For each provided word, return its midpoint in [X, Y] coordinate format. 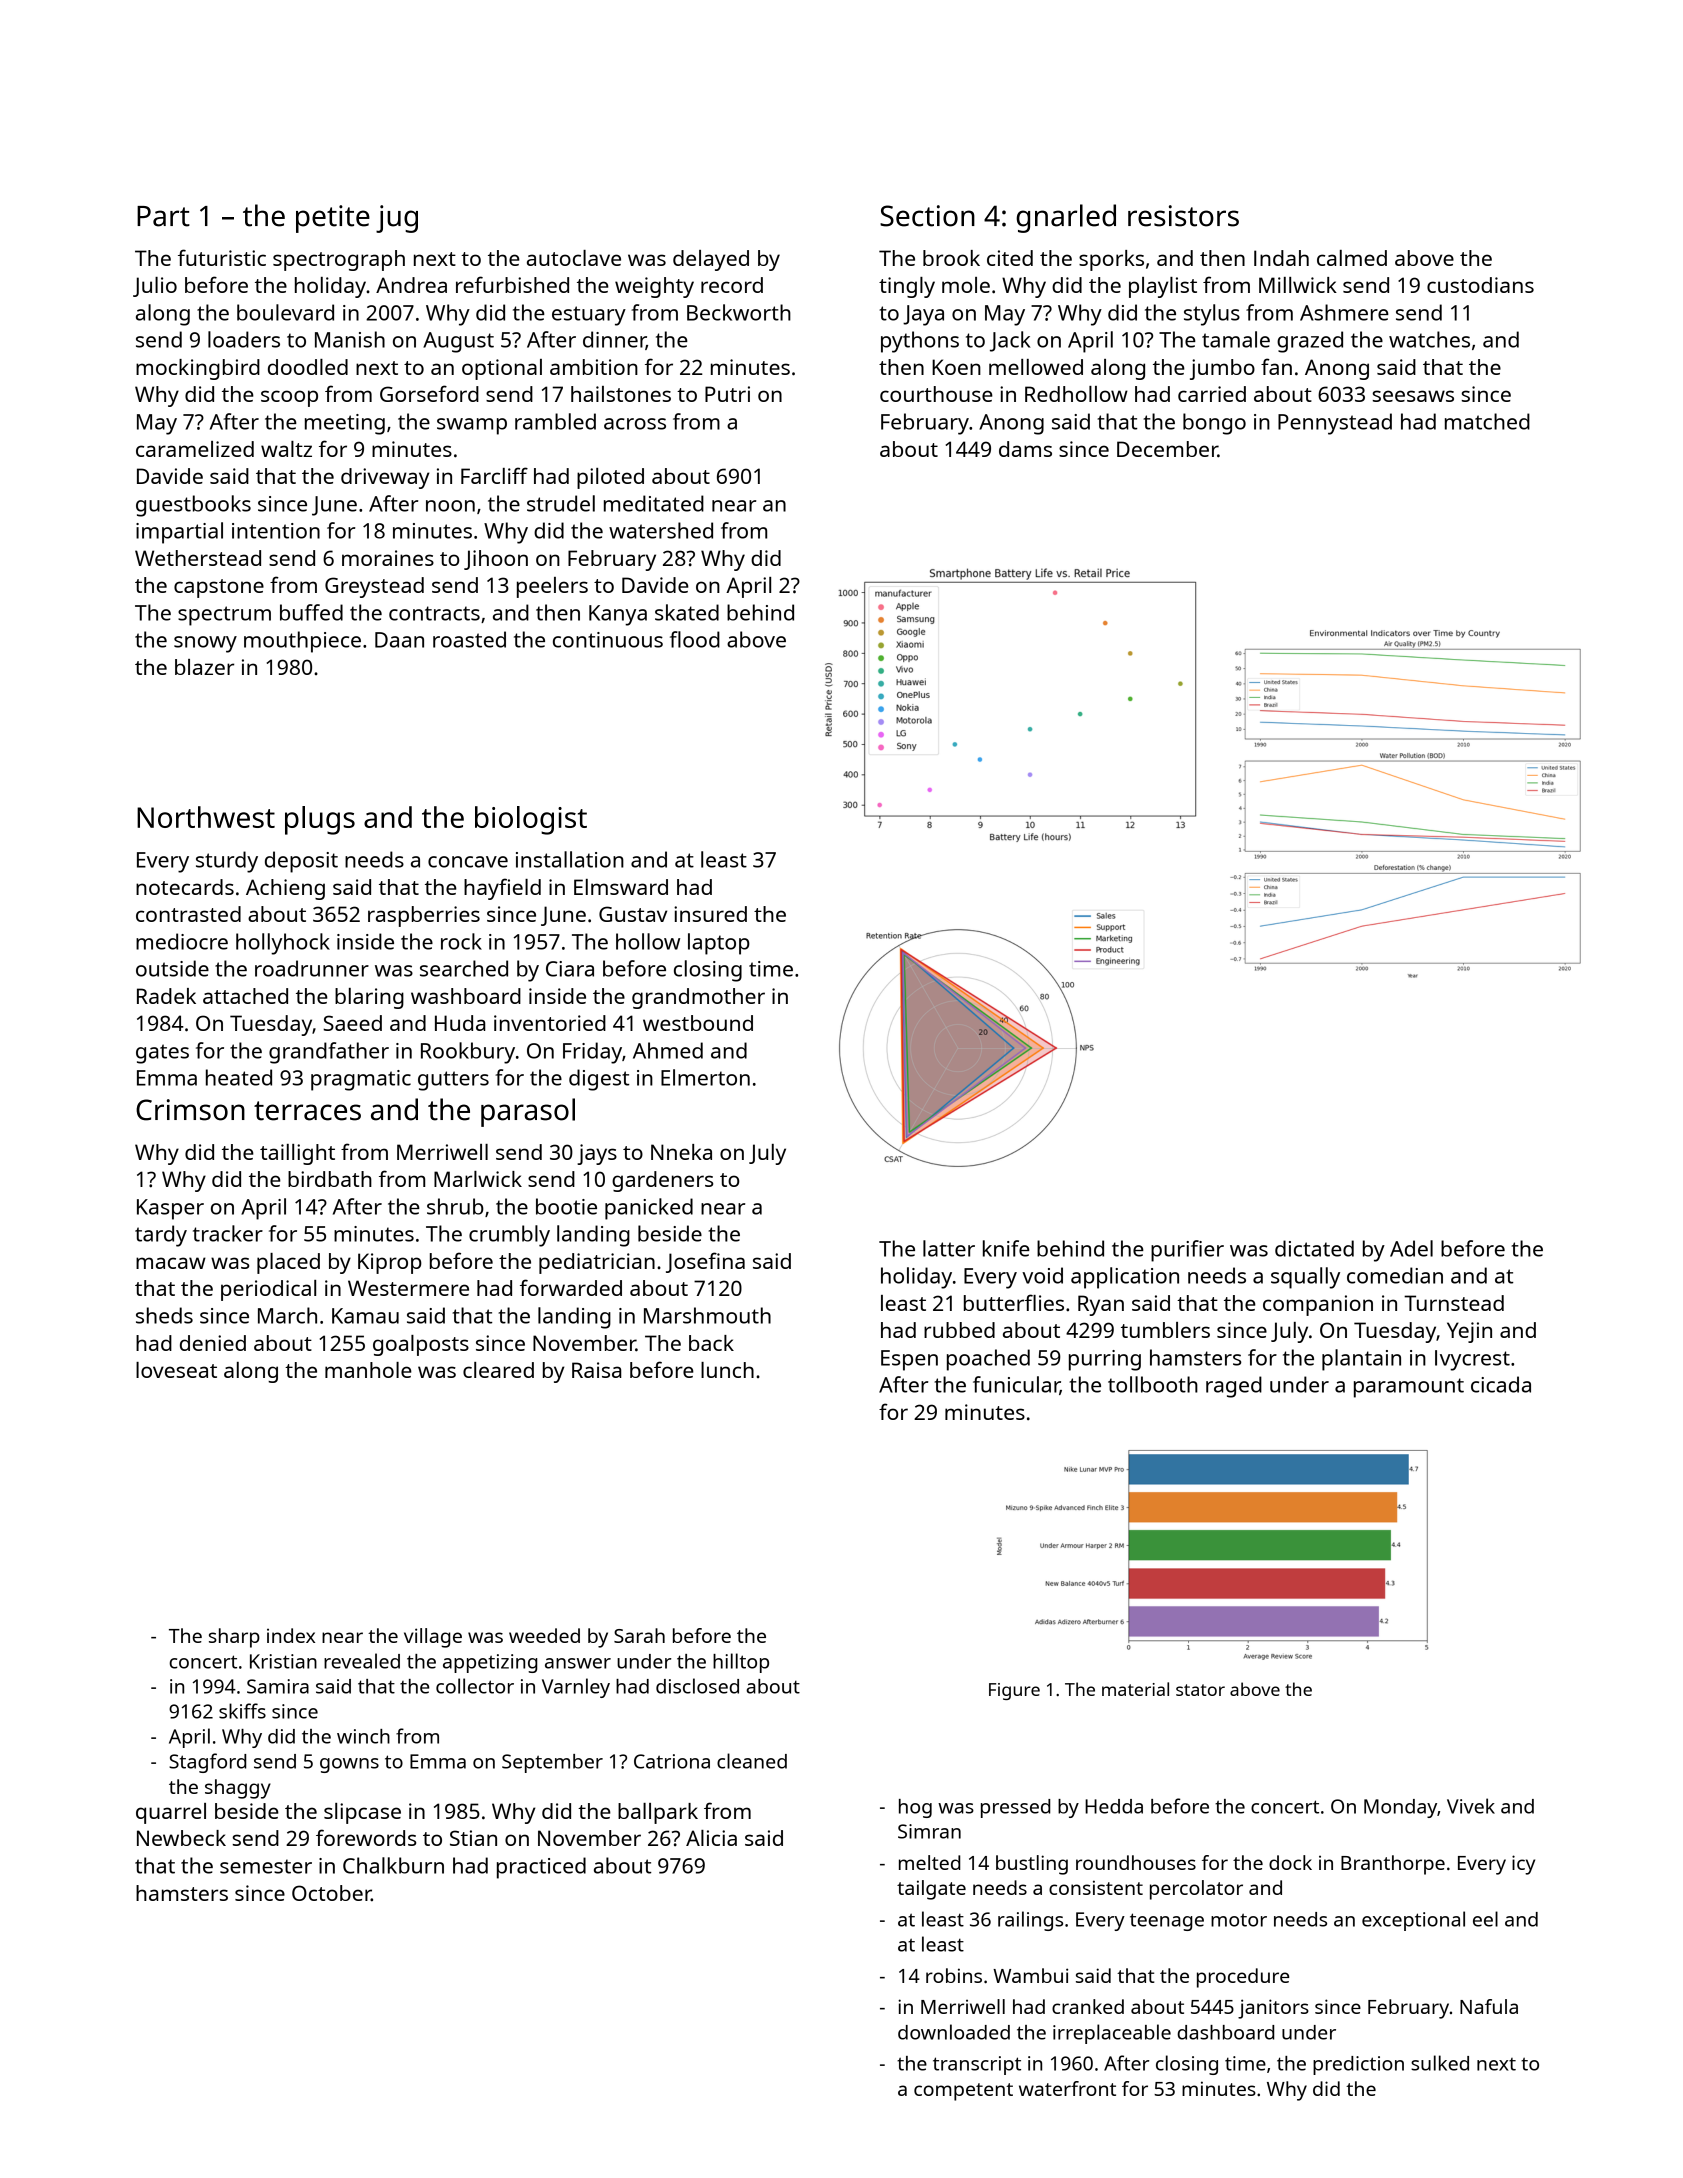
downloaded [954, 2032]
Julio [155, 287]
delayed [711, 260]
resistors [1183, 216]
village [433, 1638]
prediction [1358, 2065]
